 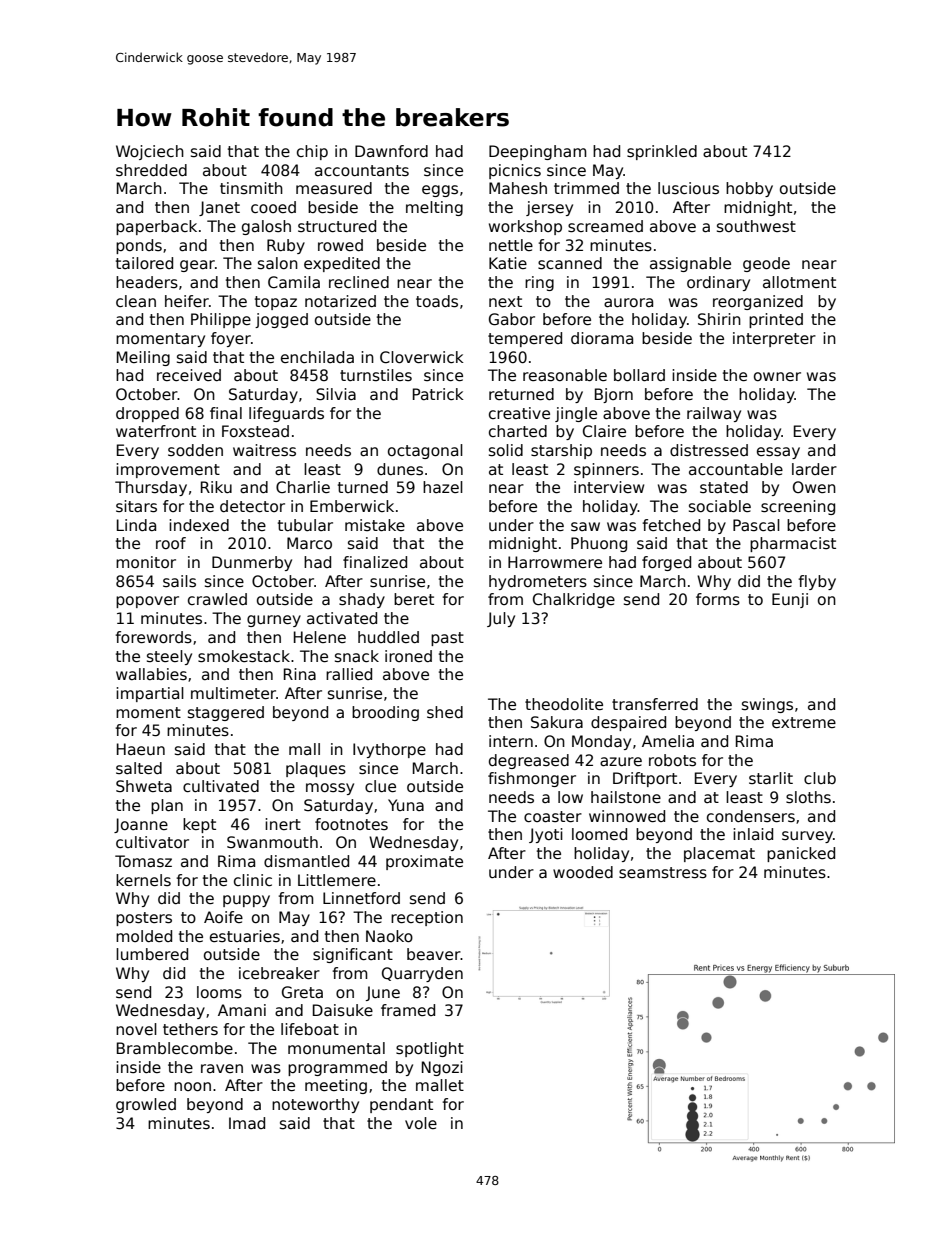 What do you see at coordinates (447, 639) in the image?
I see `past` at bounding box center [447, 639].
